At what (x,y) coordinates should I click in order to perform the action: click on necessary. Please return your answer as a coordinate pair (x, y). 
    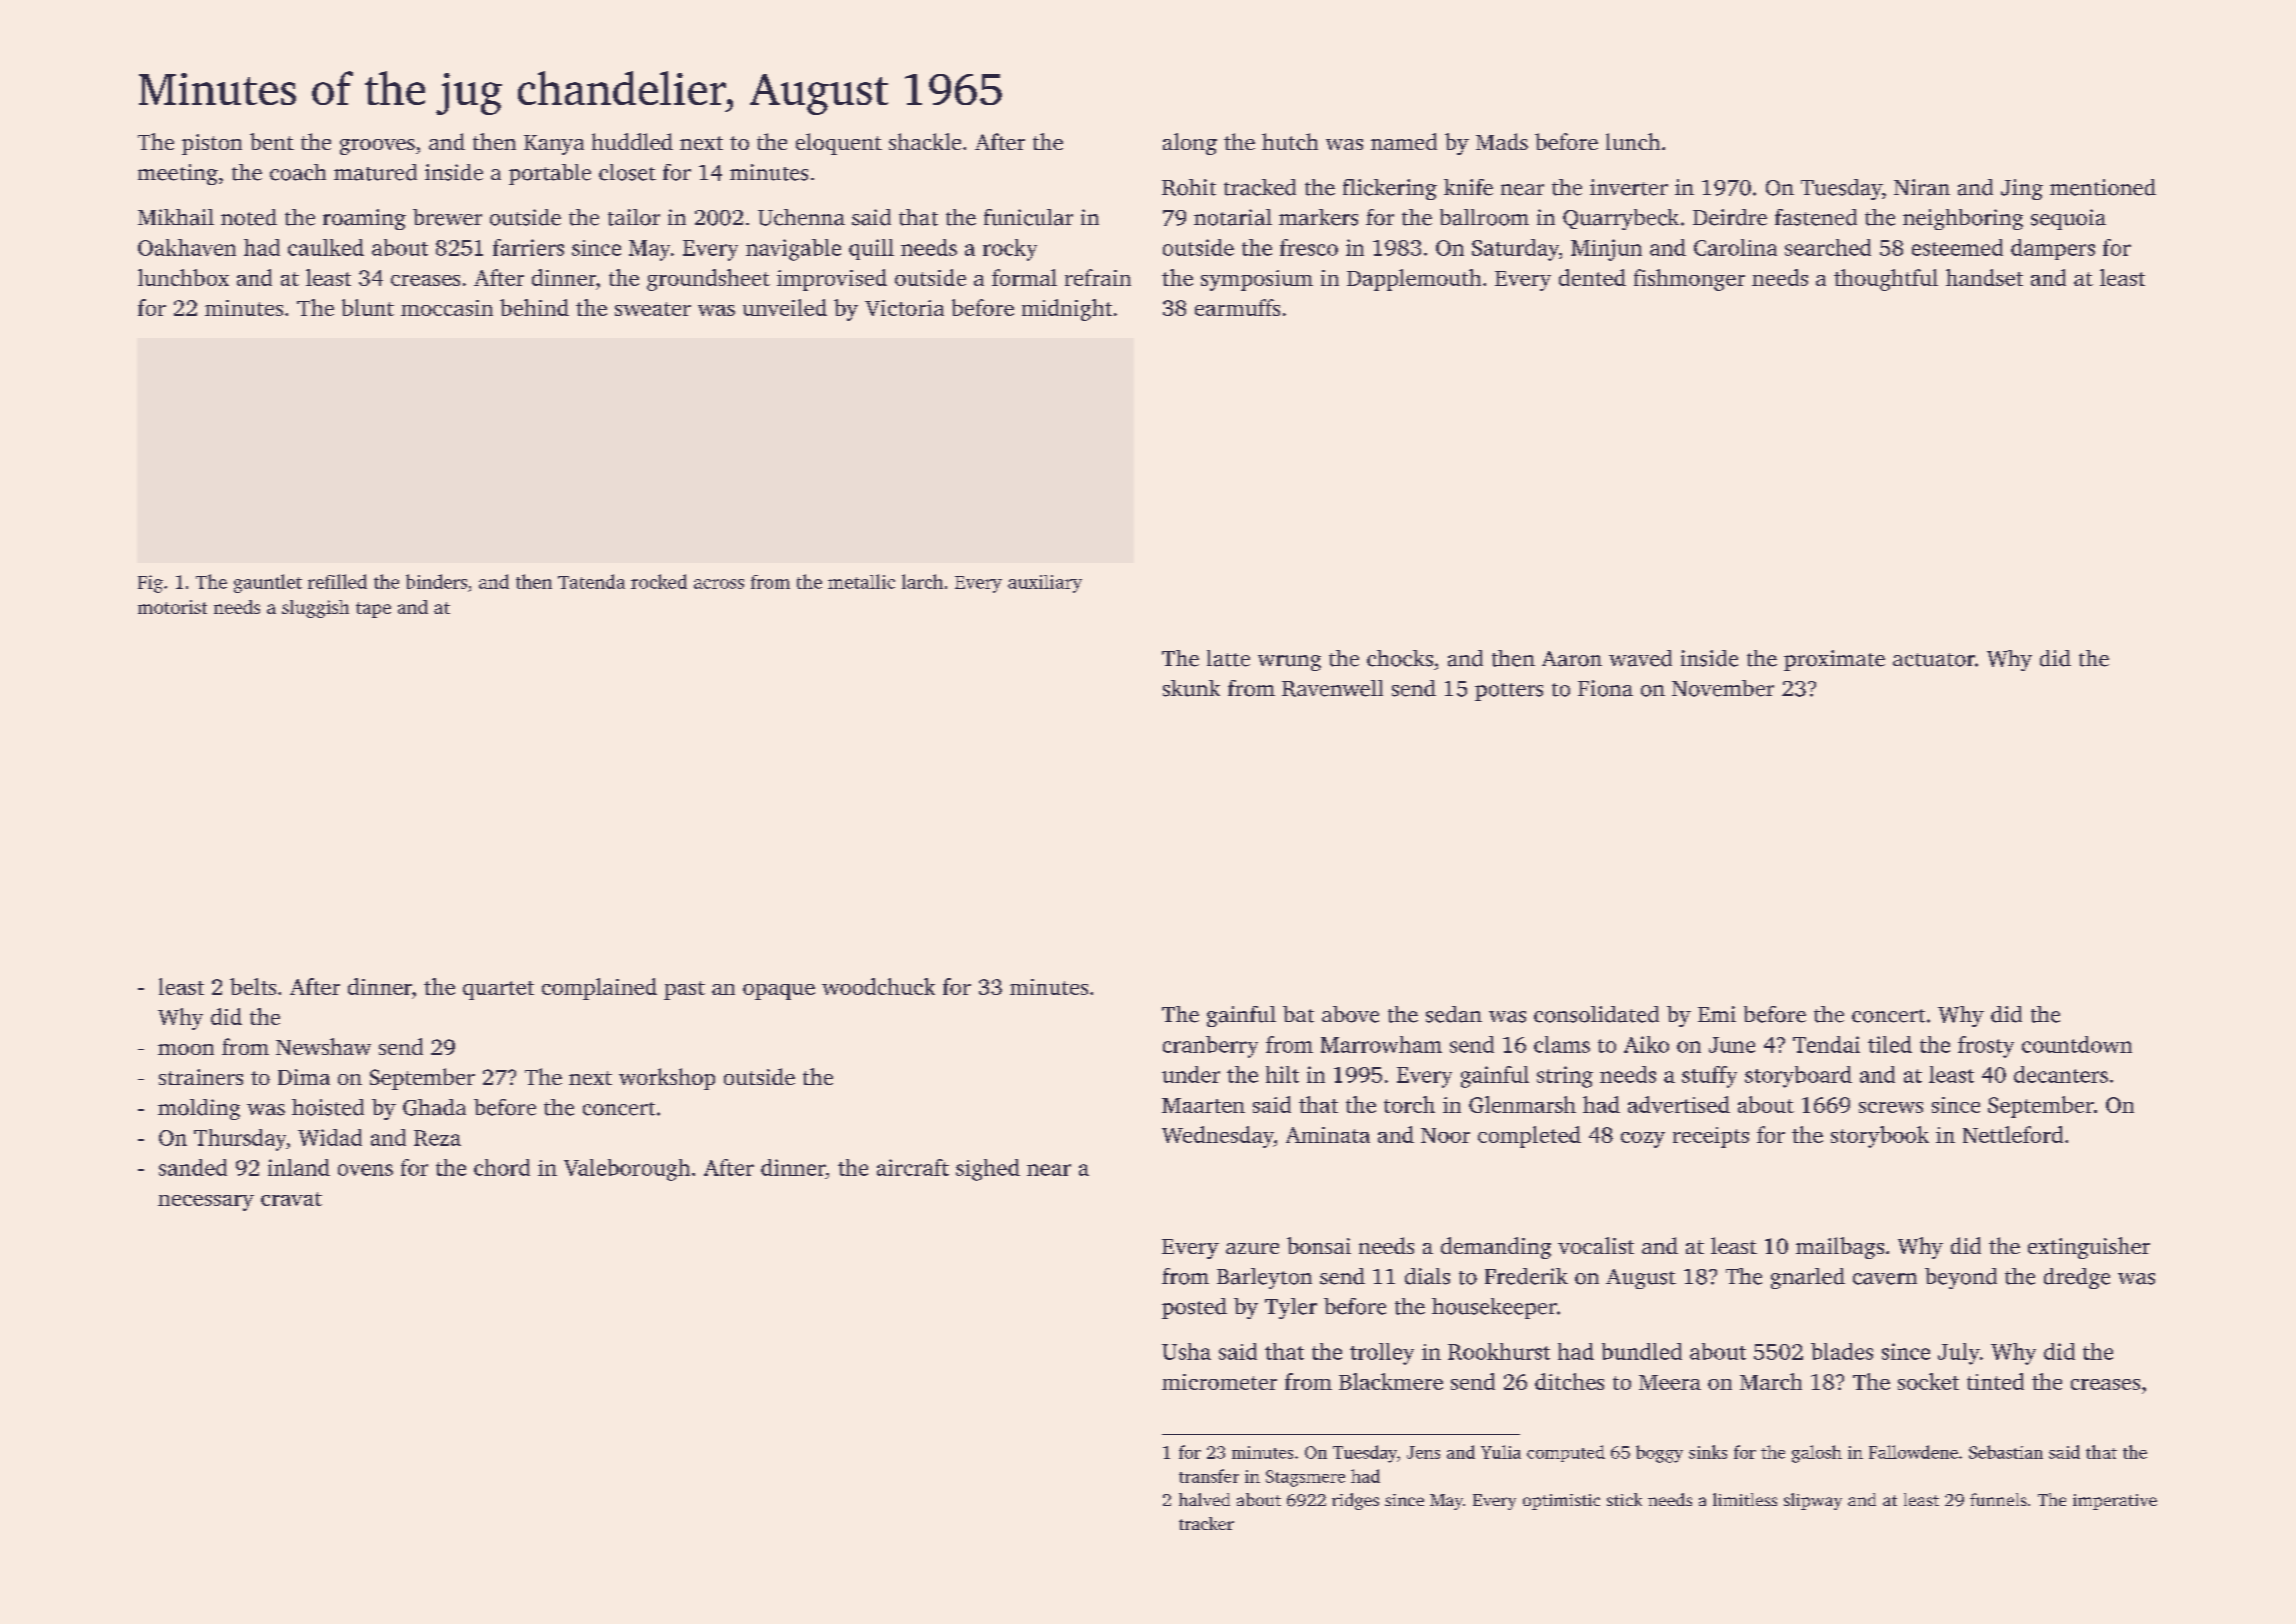
    Looking at the image, I should click on (206, 1203).
